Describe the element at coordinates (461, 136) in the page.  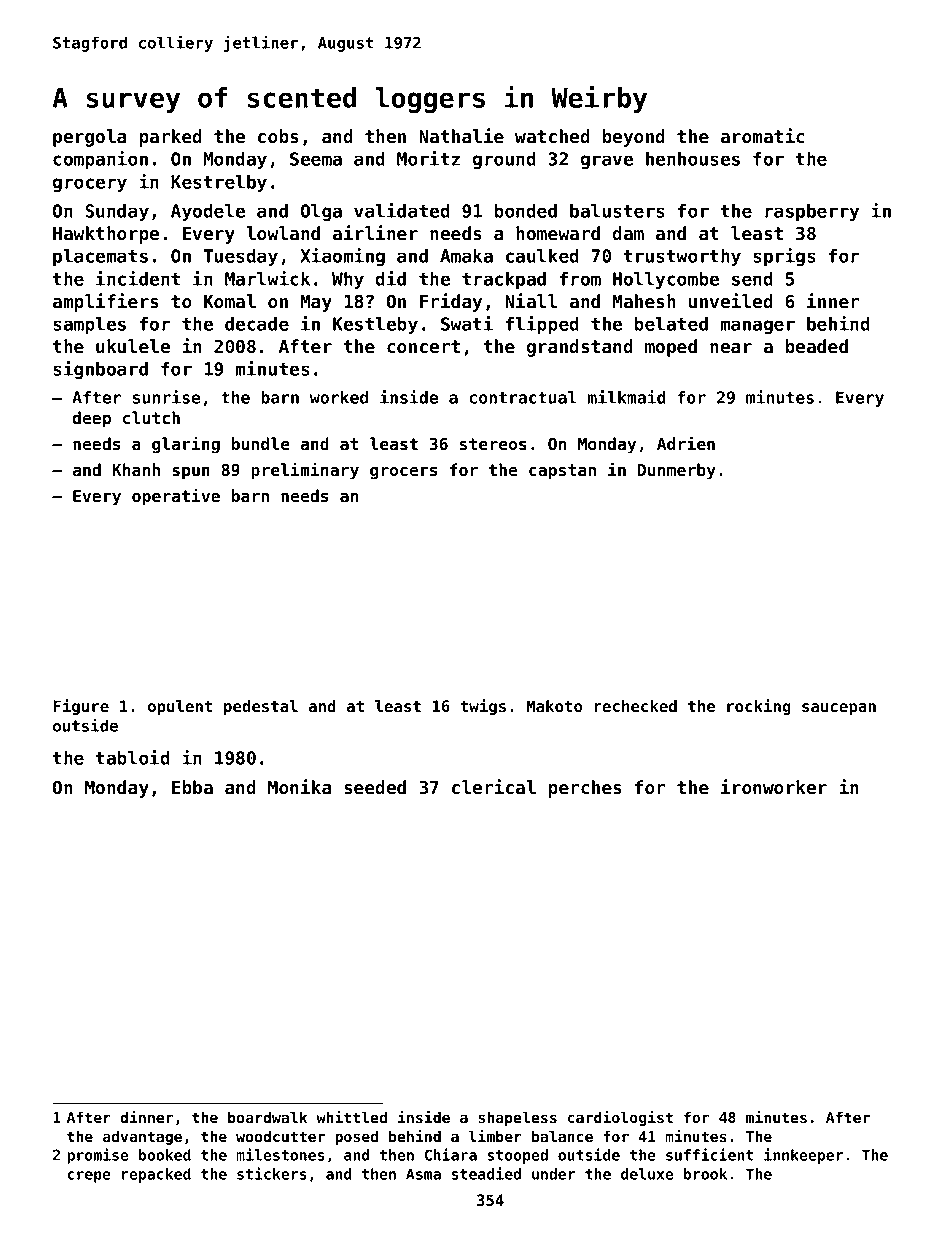
I see `Nathalie` at that location.
